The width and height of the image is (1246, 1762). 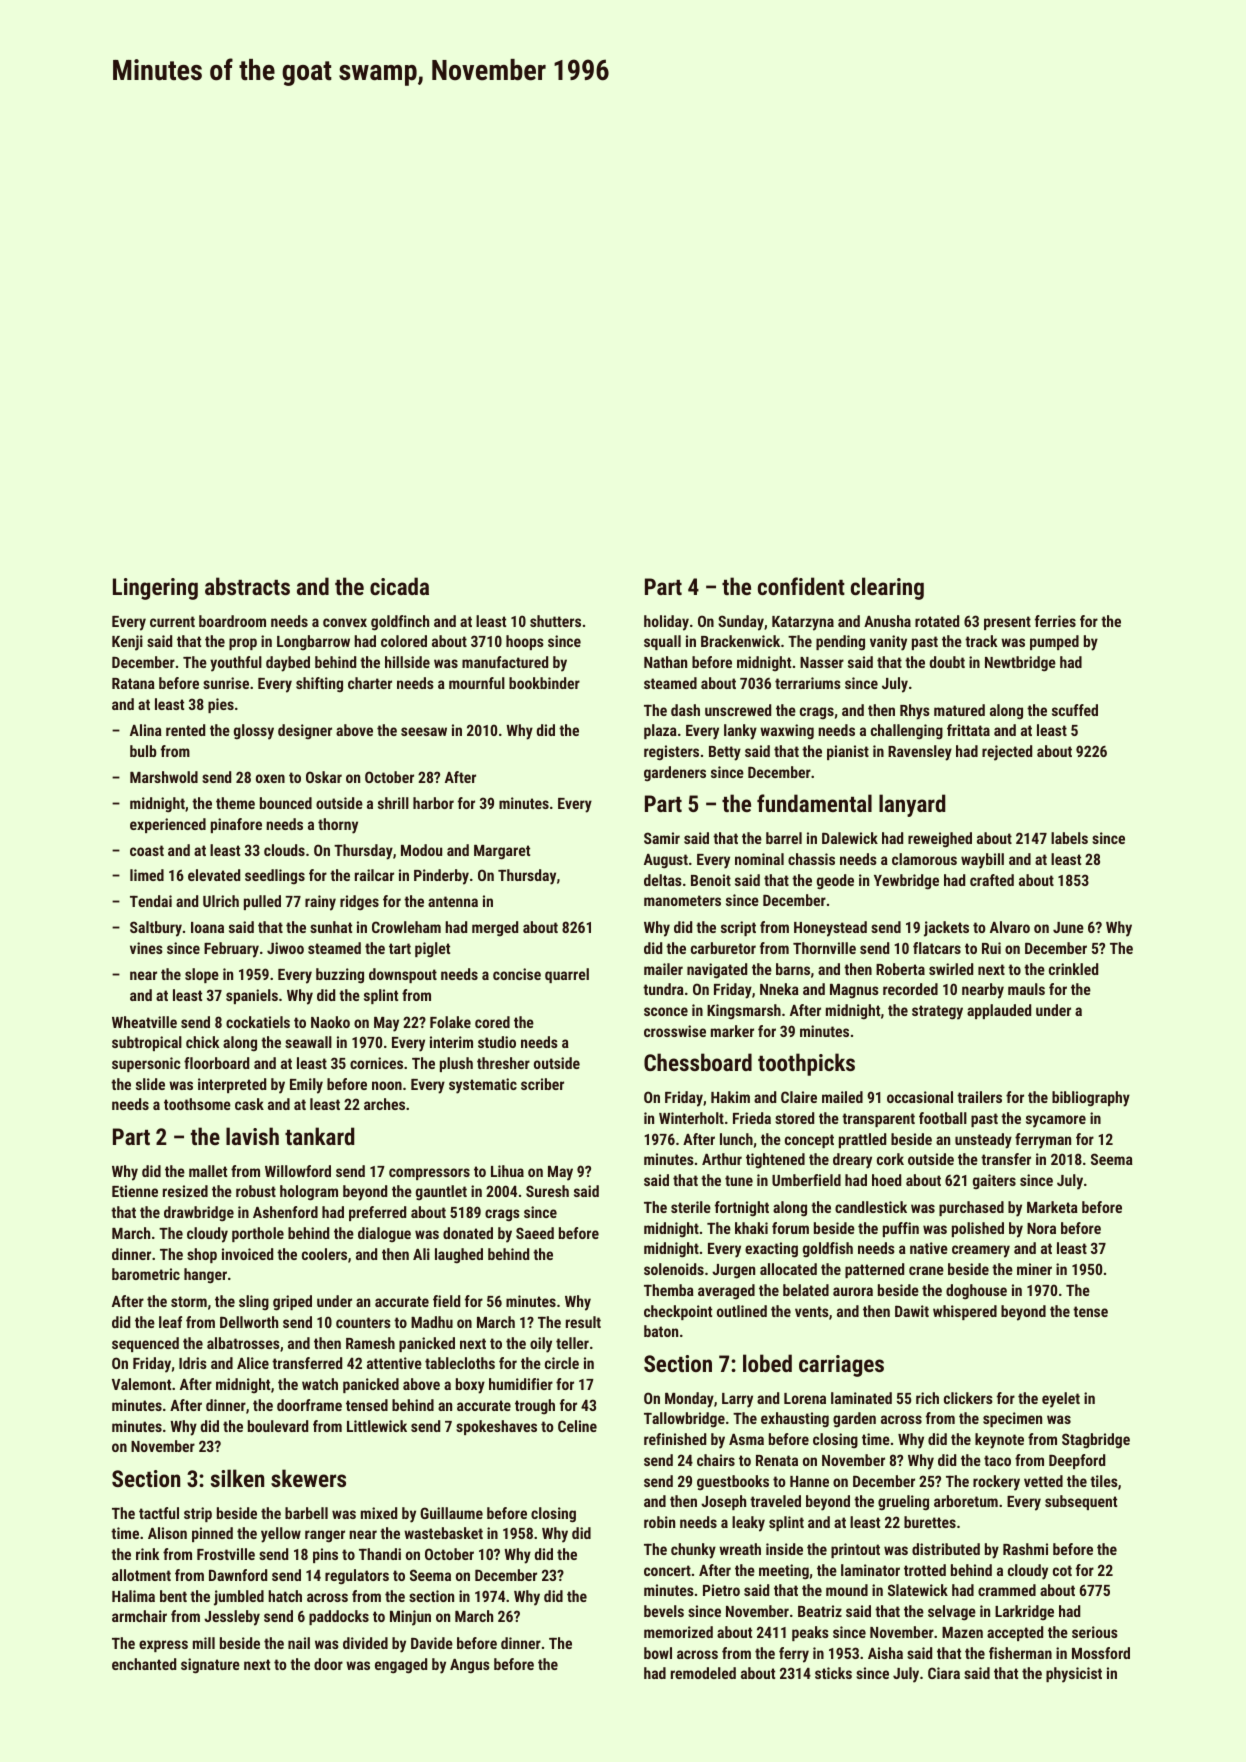 What do you see at coordinates (127, 643) in the image?
I see `Kenji` at bounding box center [127, 643].
